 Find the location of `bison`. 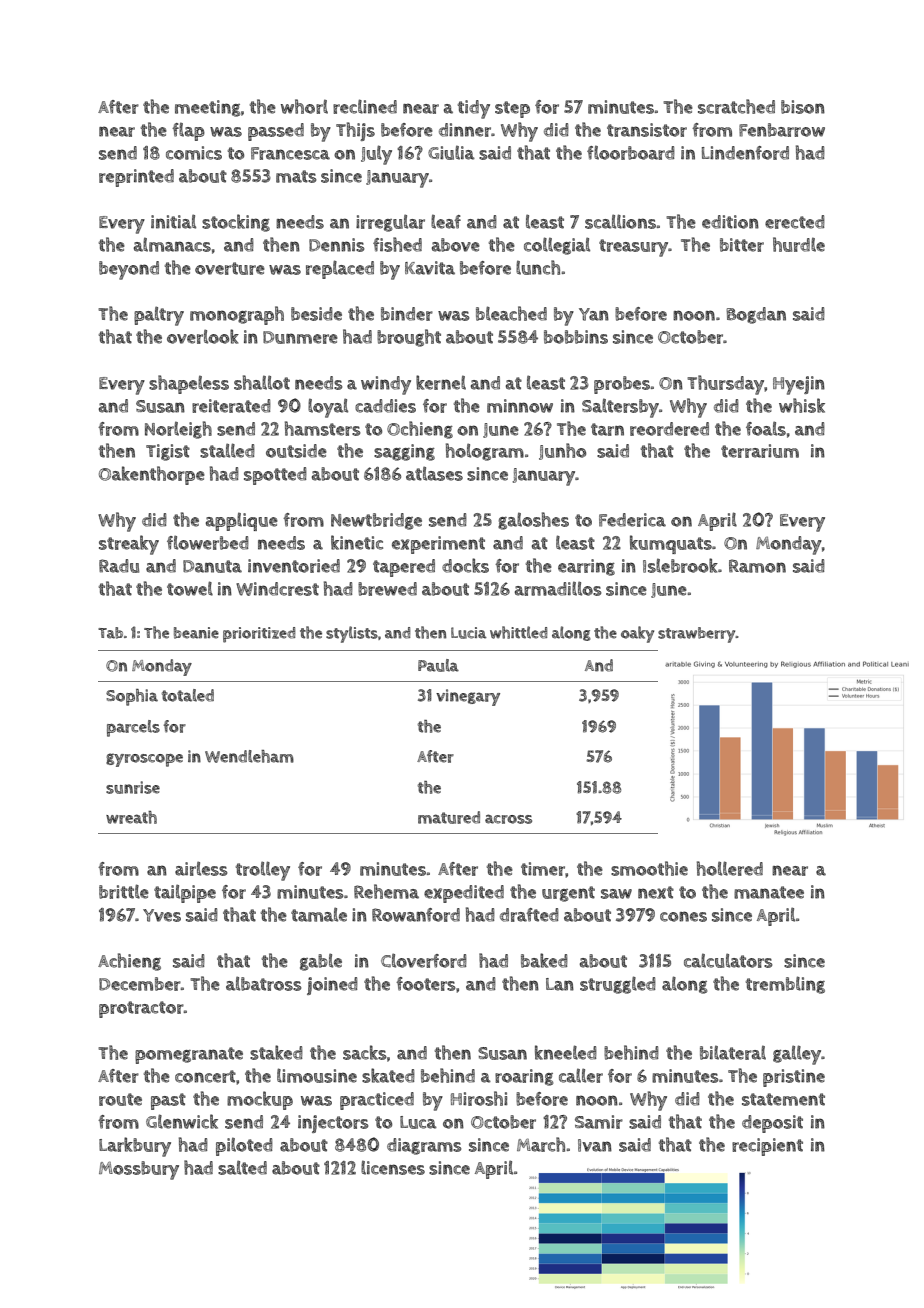

bison is located at coordinates (803, 107).
